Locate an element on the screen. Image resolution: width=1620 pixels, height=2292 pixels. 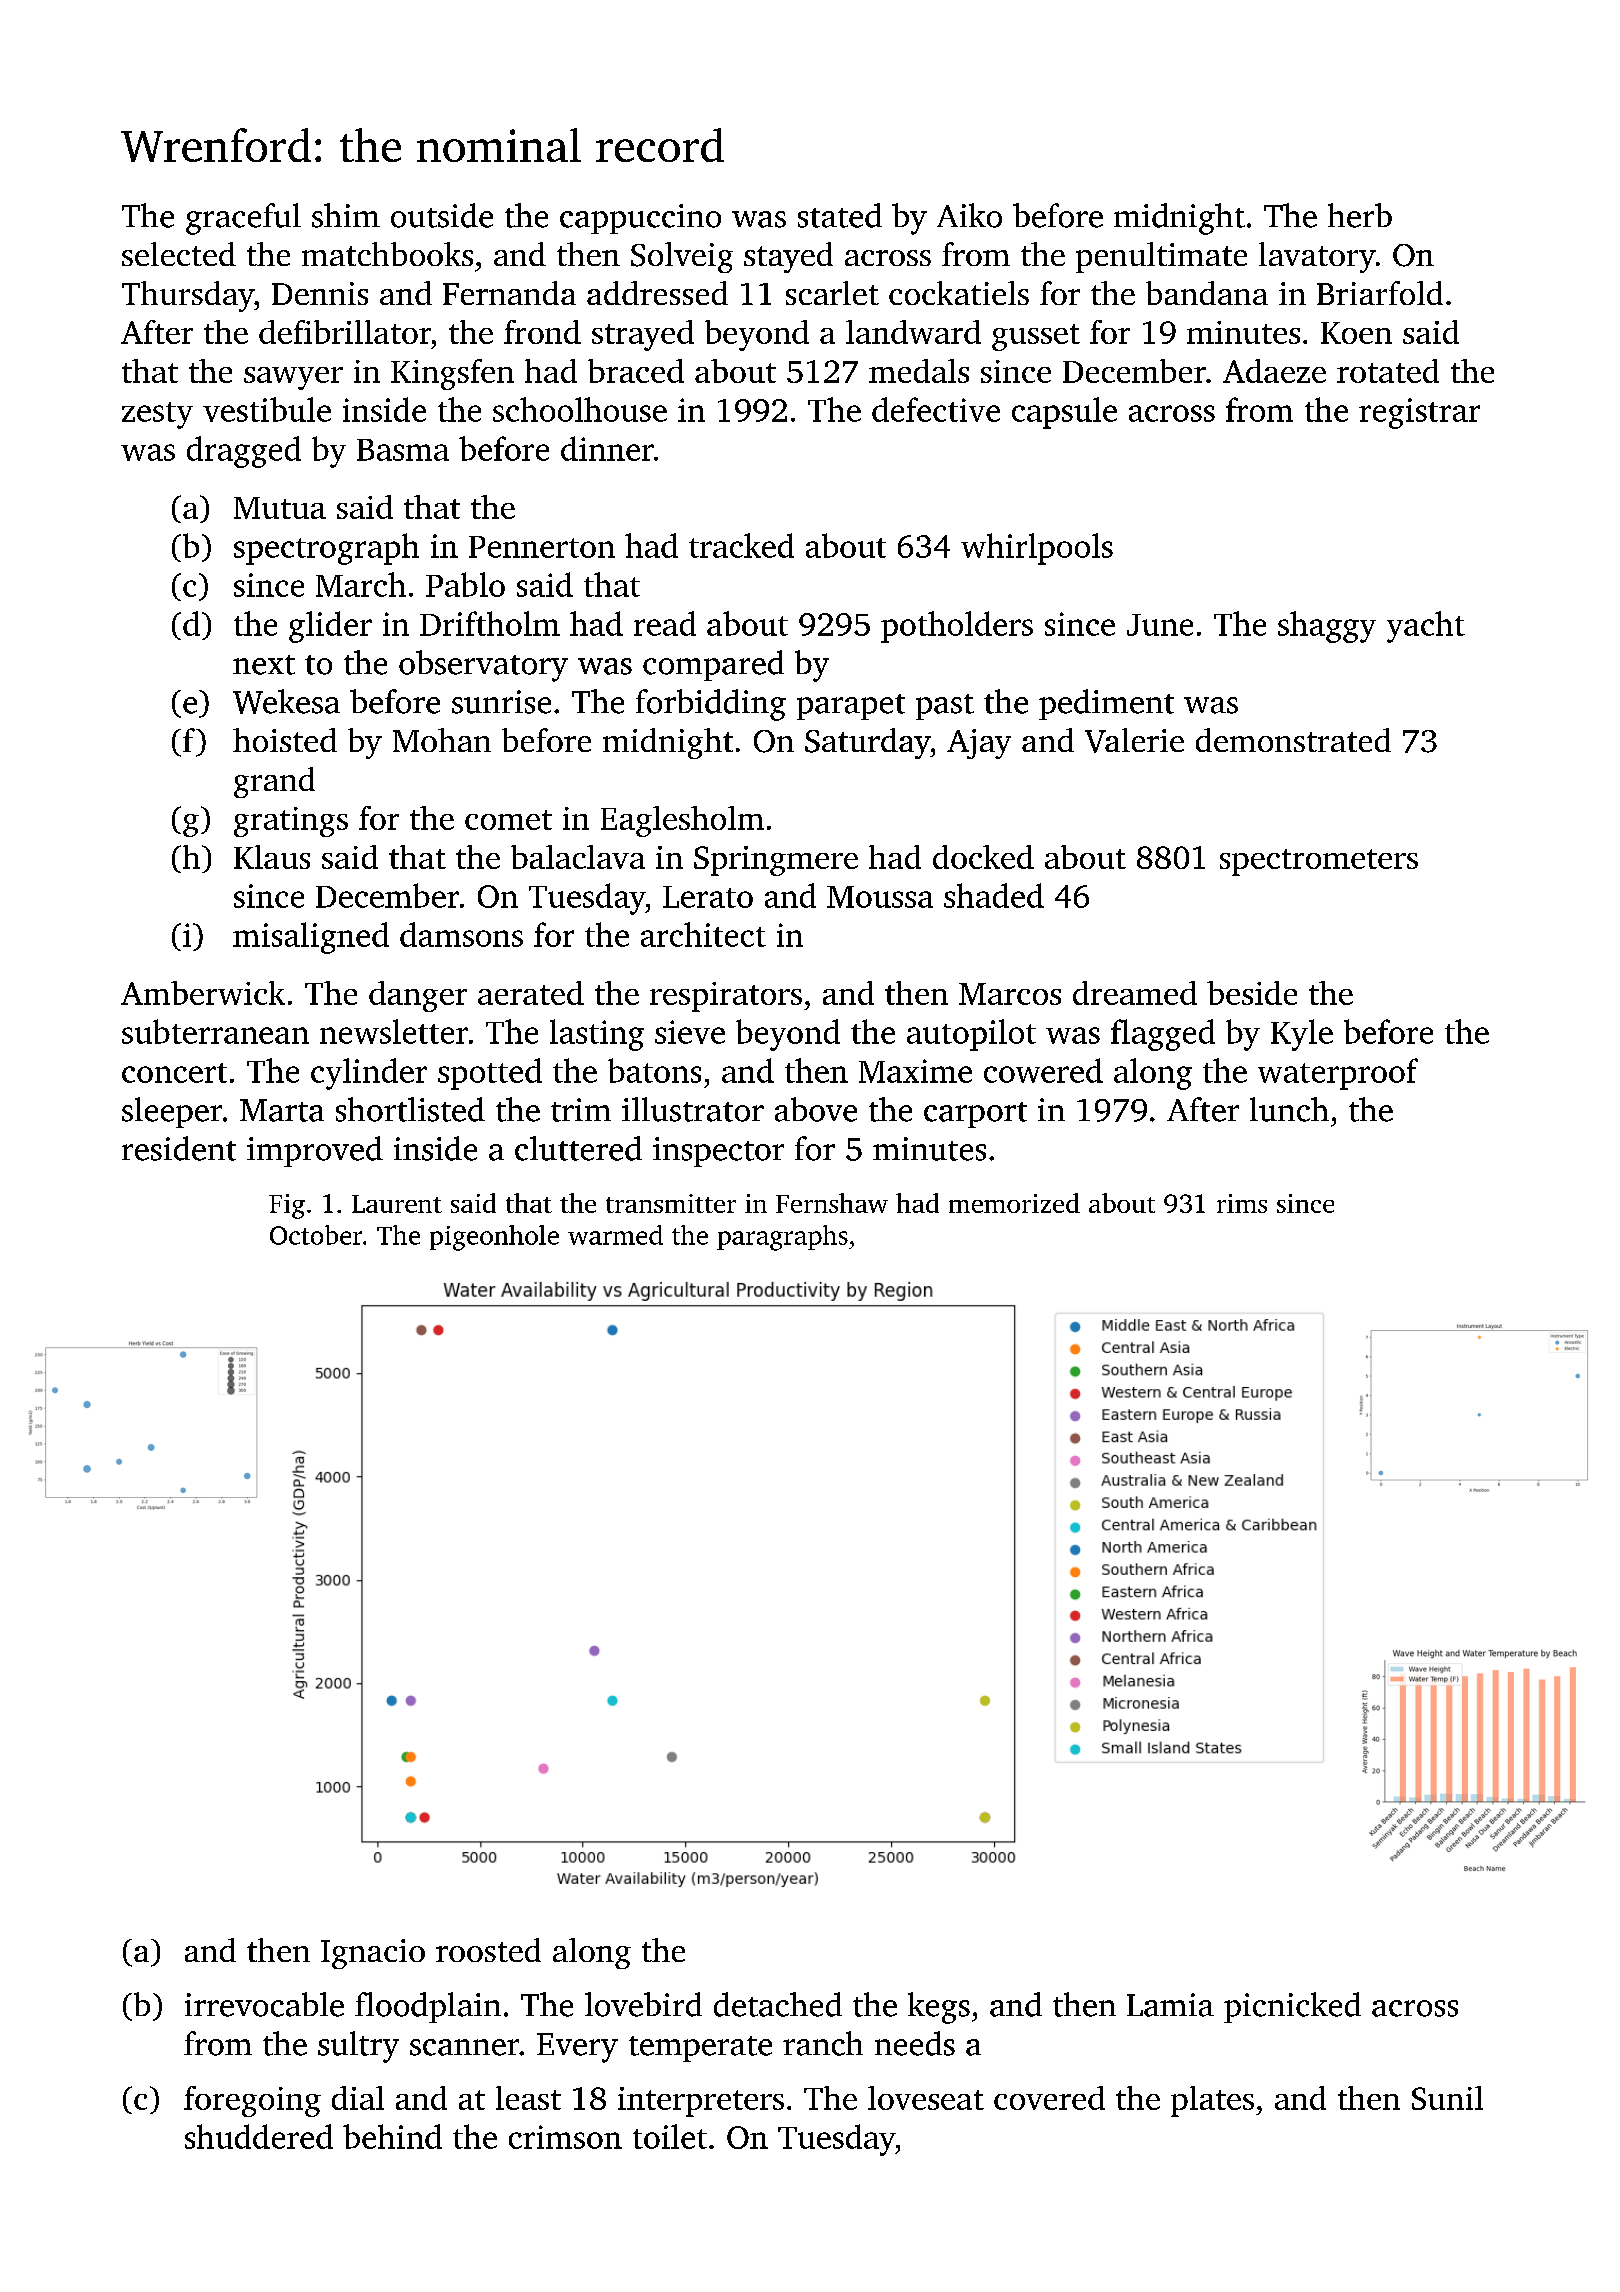
Lerato is located at coordinates (708, 897).
